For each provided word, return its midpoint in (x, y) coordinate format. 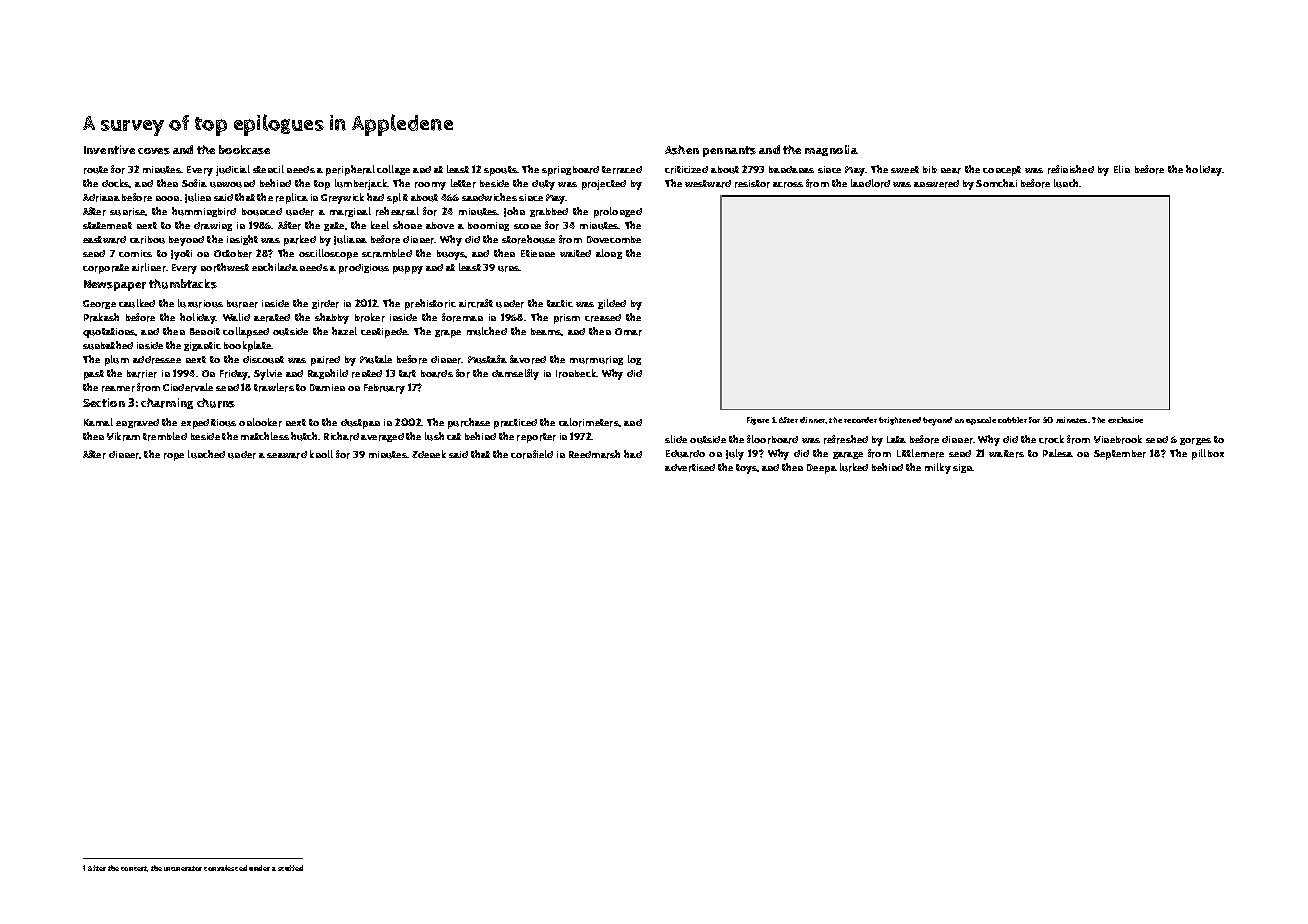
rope (174, 457)
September (1120, 455)
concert (134, 869)
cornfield (532, 454)
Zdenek (429, 454)
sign (963, 468)
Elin (1122, 169)
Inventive (109, 149)
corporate (106, 269)
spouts (500, 171)
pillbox (1208, 454)
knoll (321, 454)
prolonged (618, 212)
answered (936, 184)
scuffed (290, 868)
